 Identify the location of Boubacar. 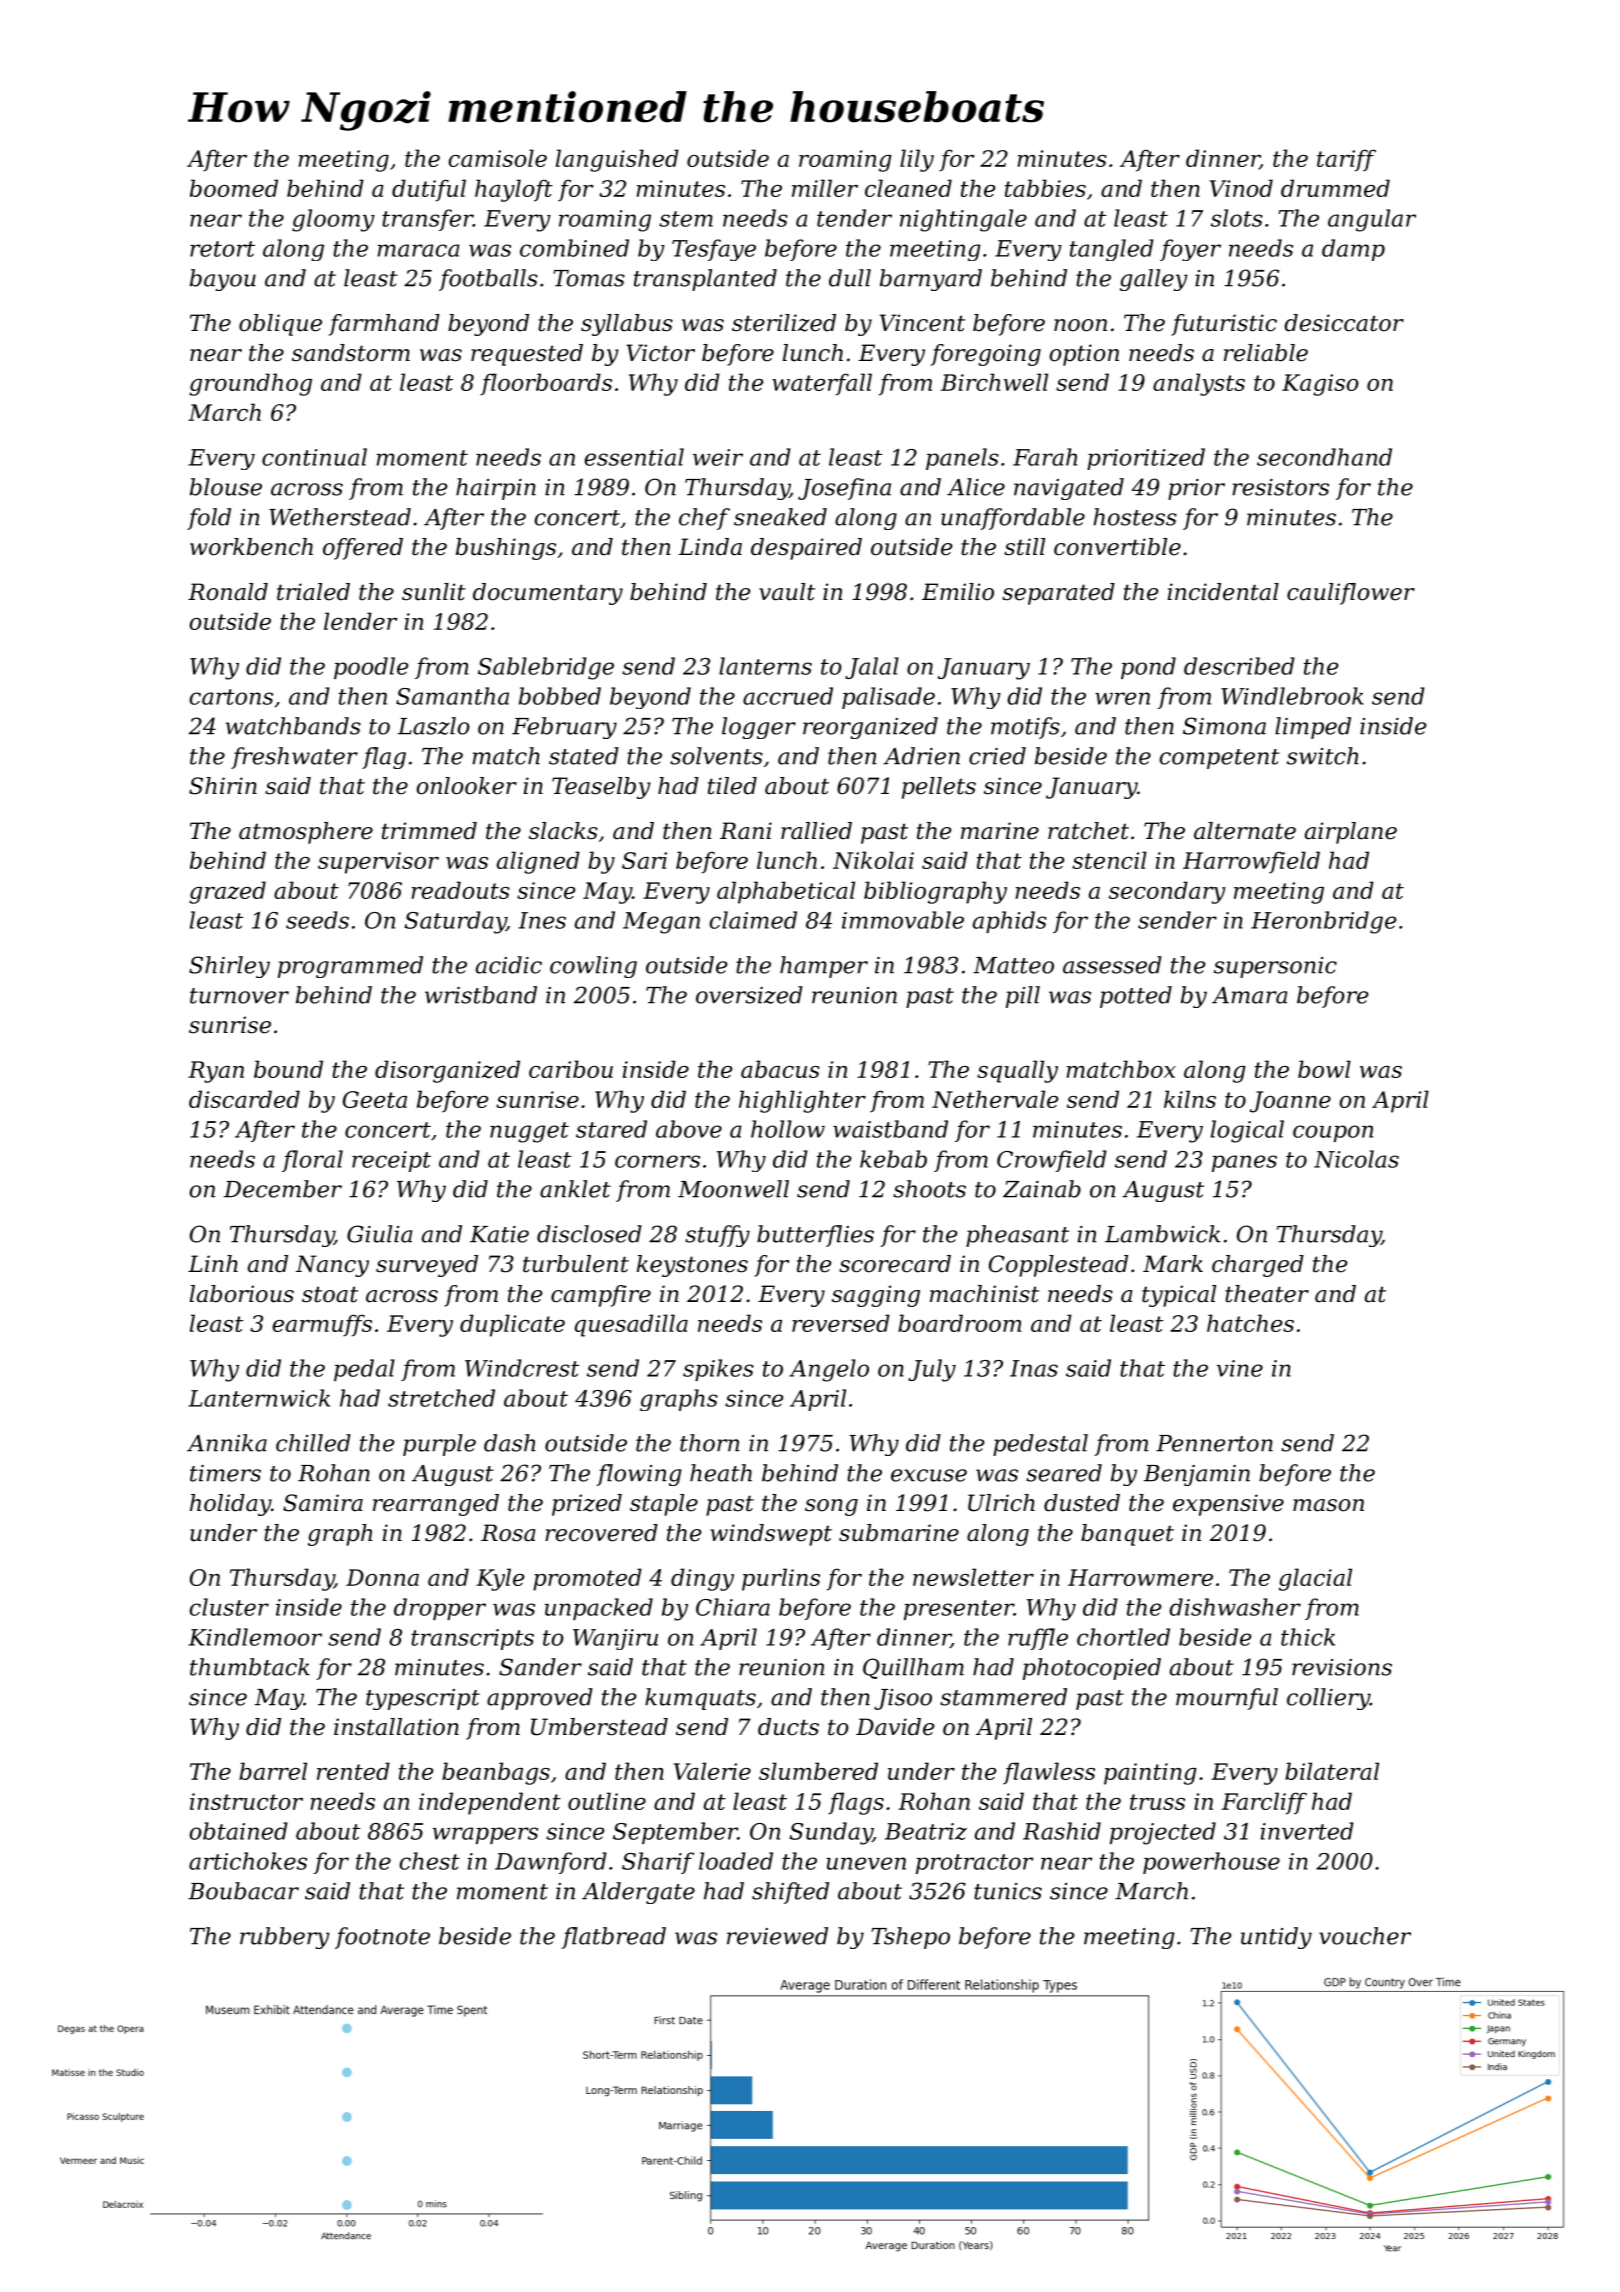
(243, 1891).
